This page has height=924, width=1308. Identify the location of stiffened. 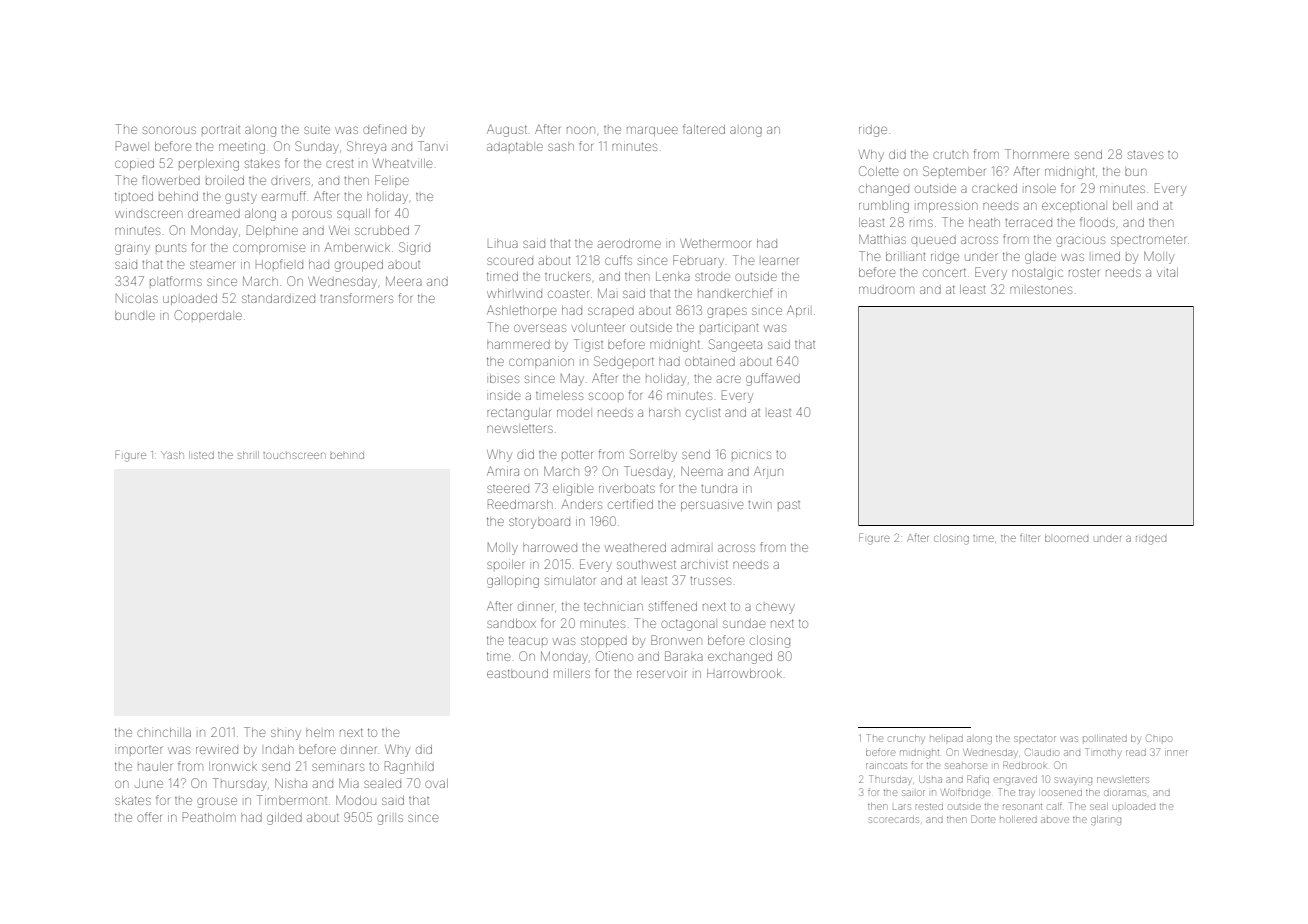
(673, 606).
